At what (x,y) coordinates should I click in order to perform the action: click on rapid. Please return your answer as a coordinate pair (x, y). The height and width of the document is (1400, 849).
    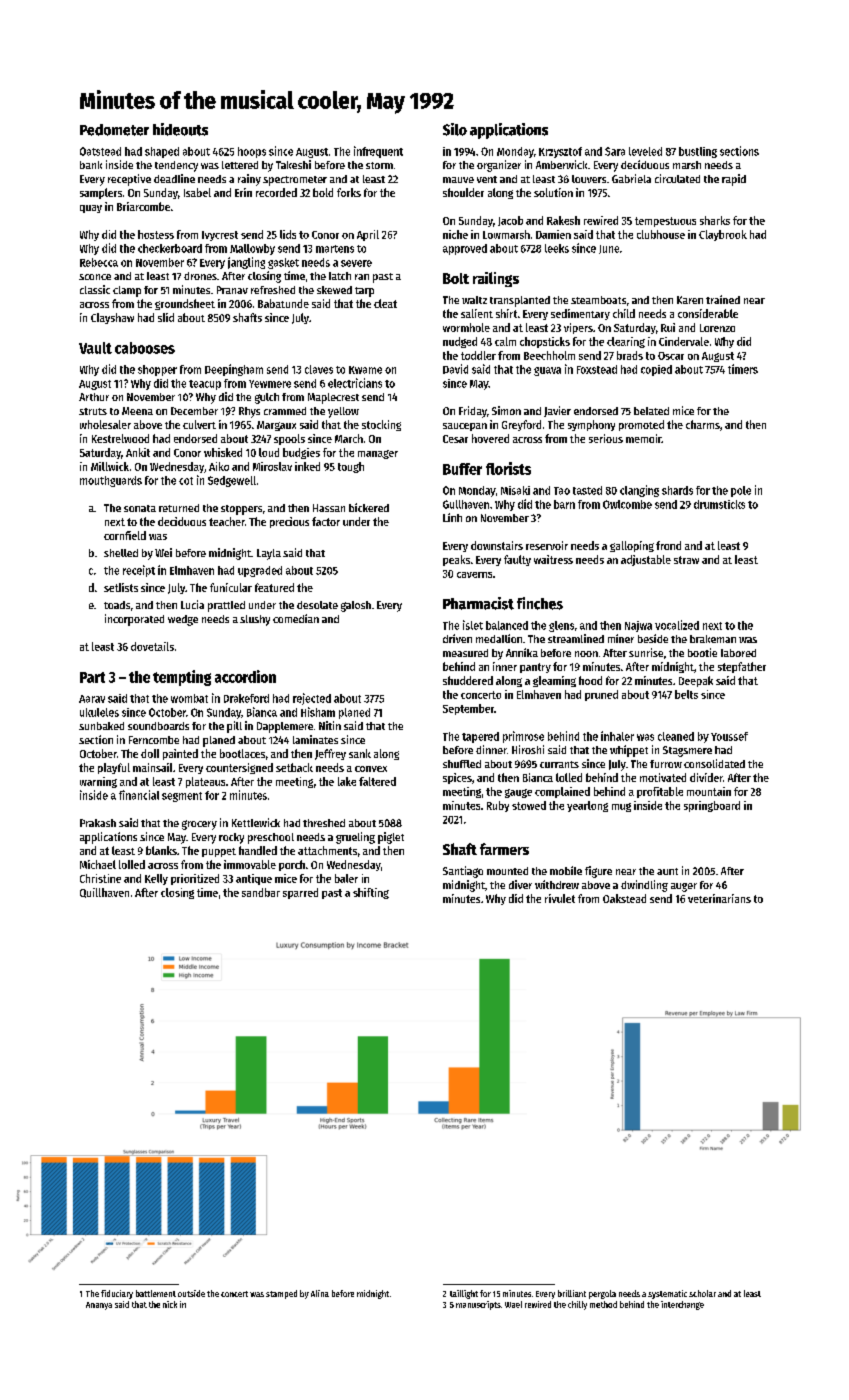
    Looking at the image, I should click on (734, 180).
